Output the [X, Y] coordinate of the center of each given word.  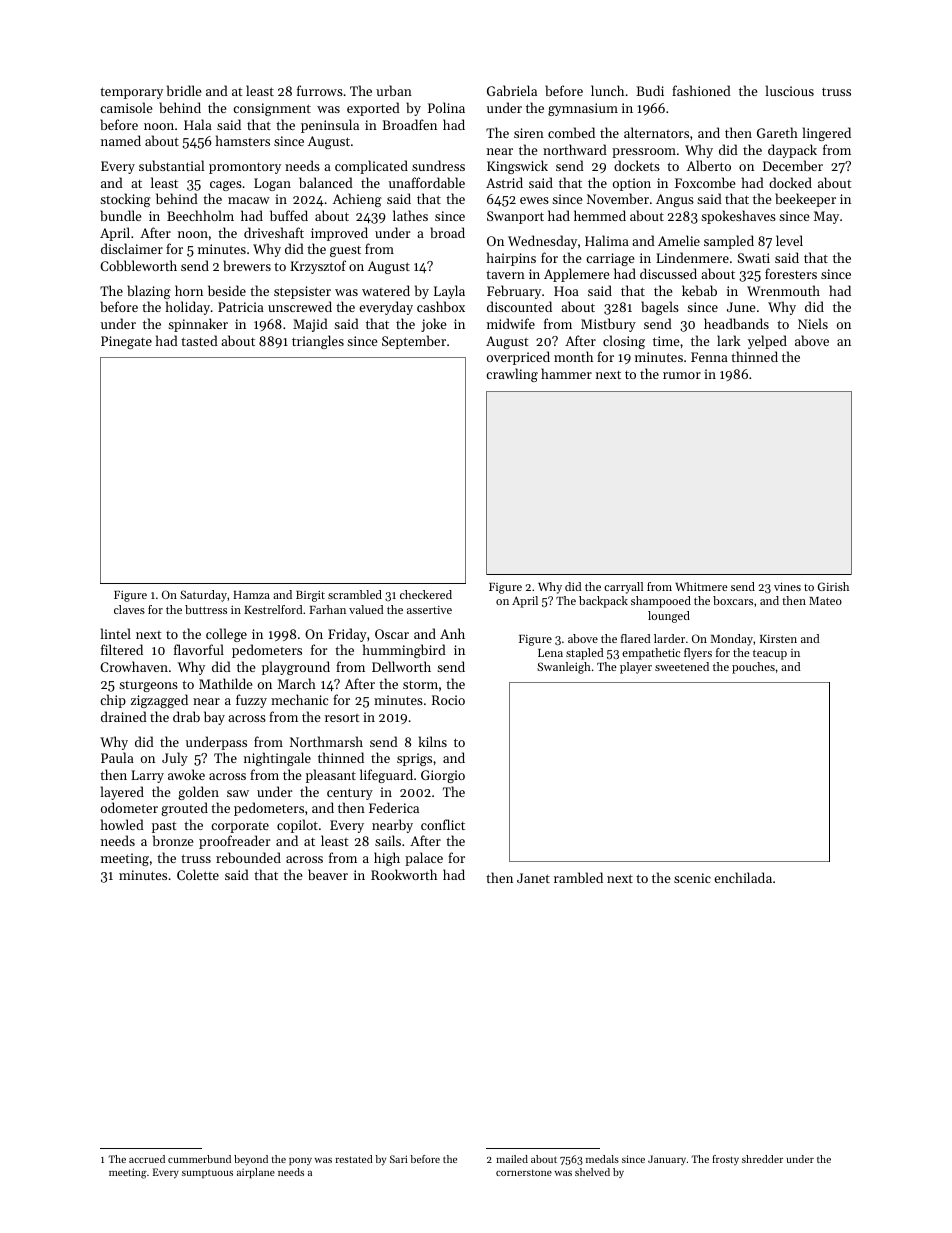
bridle [184, 90]
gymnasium [583, 109]
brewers [247, 265]
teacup [770, 655]
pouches [753, 668]
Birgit [310, 596]
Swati [754, 258]
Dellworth [401, 666]
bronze [173, 840]
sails [388, 840]
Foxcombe [705, 182]
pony [300, 1161]
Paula [117, 757]
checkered [426, 594]
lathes [410, 215]
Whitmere [701, 586]
